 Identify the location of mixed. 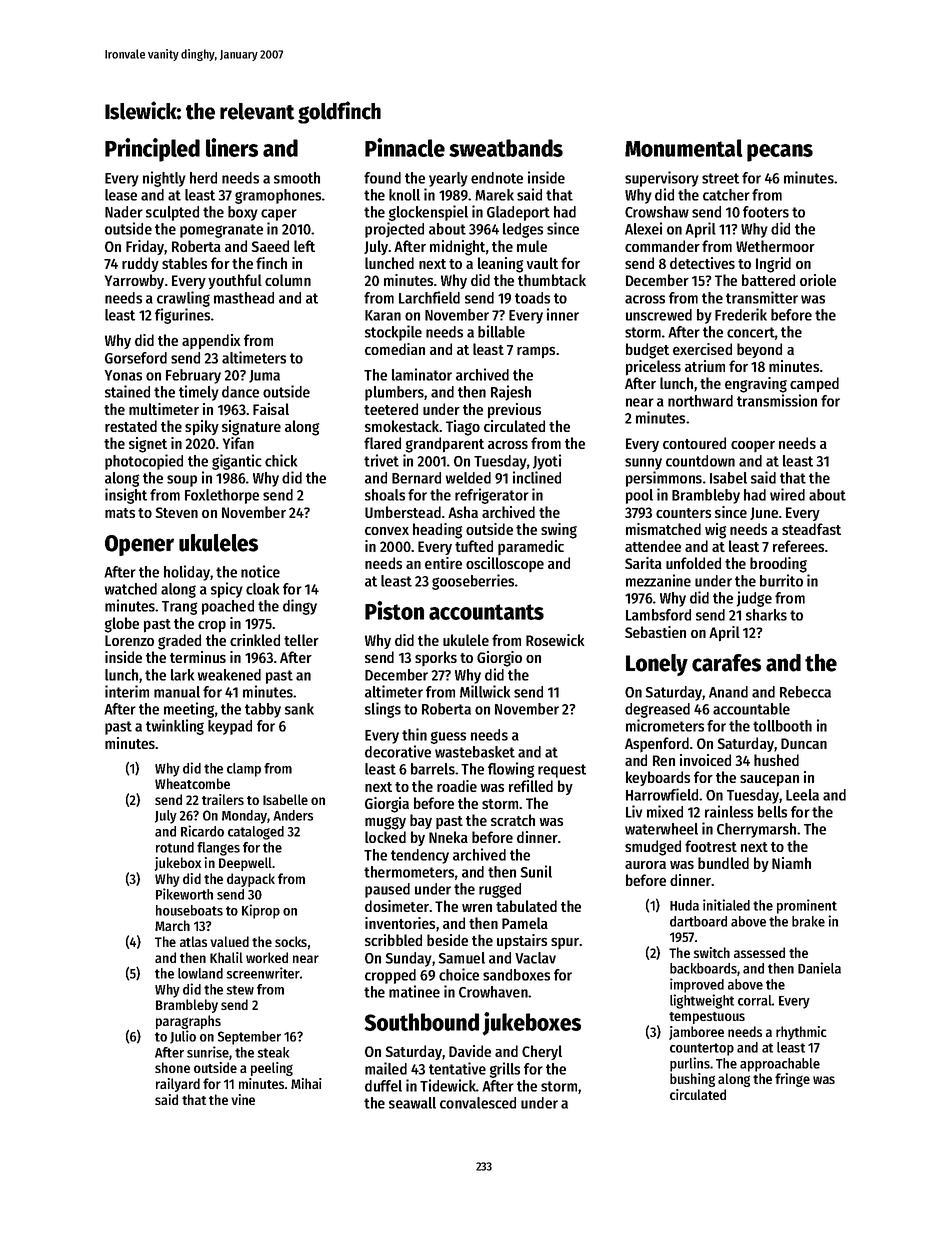
(665, 811).
